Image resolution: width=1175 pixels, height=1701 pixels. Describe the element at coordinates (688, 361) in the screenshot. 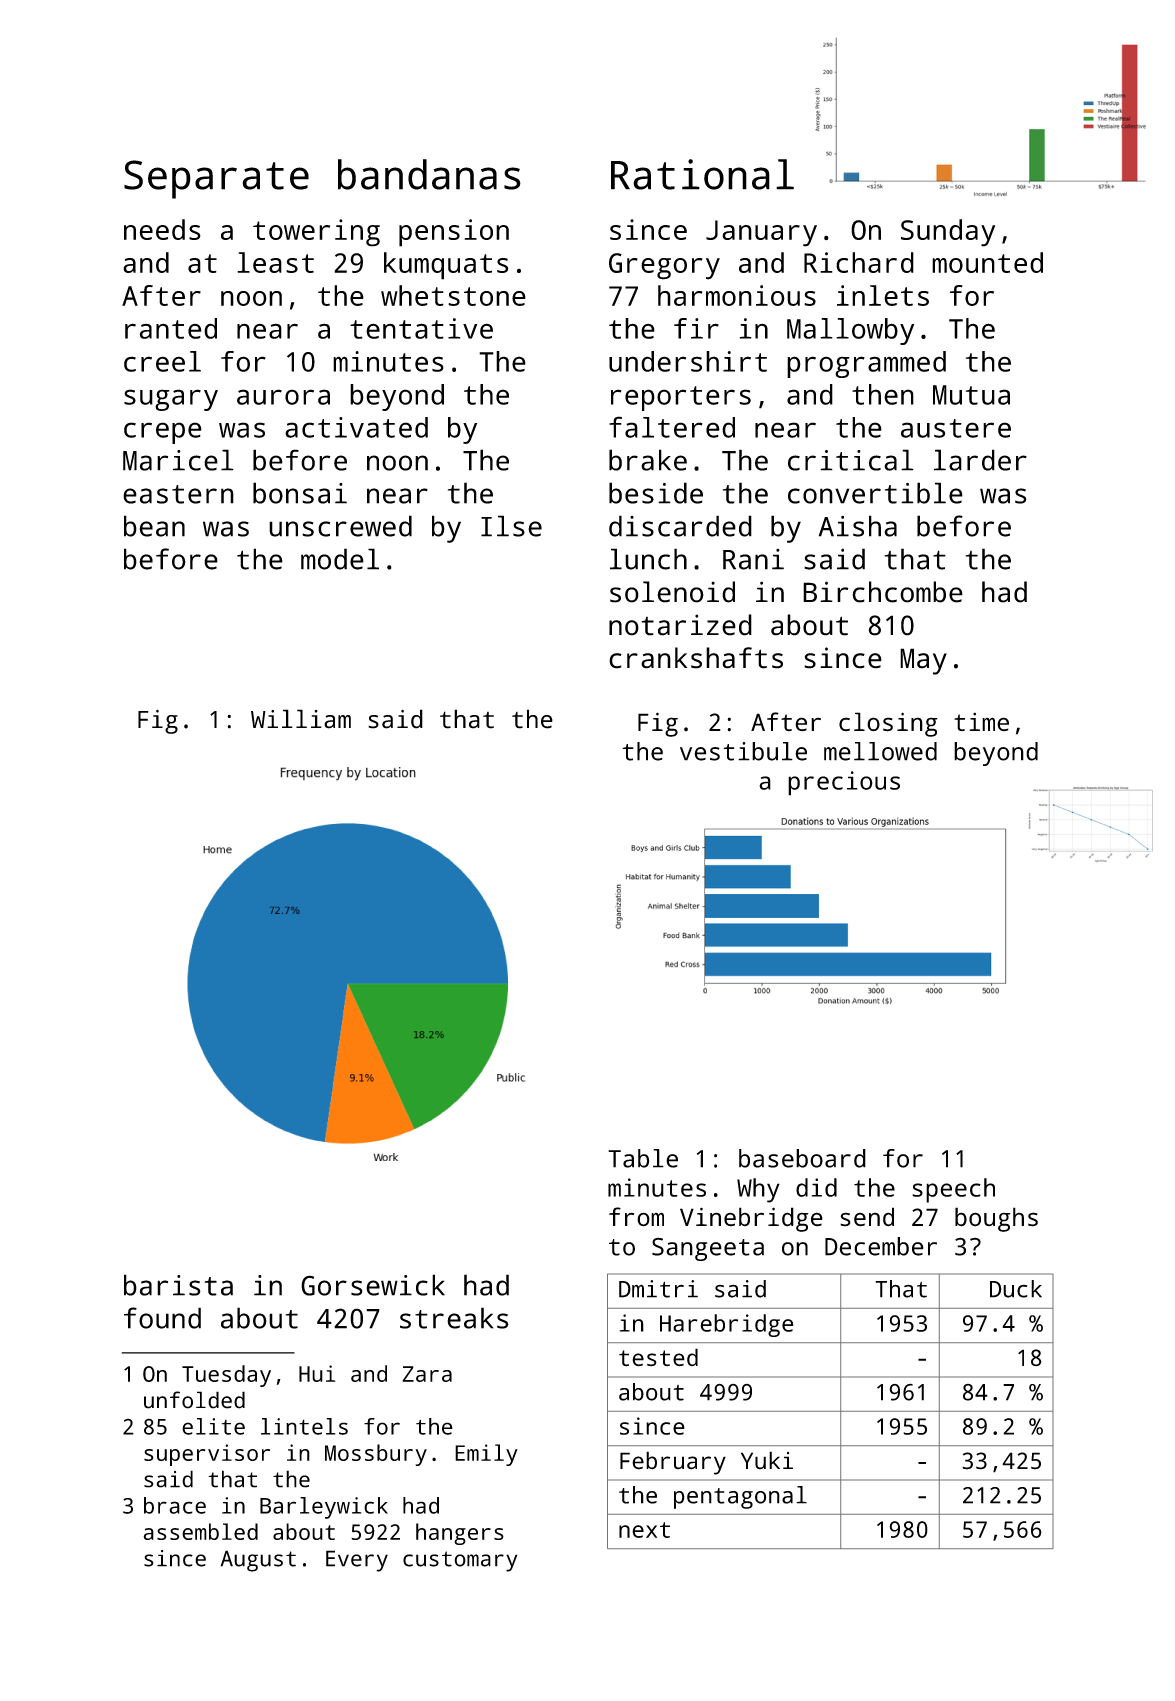

I see `undershirt` at that location.
